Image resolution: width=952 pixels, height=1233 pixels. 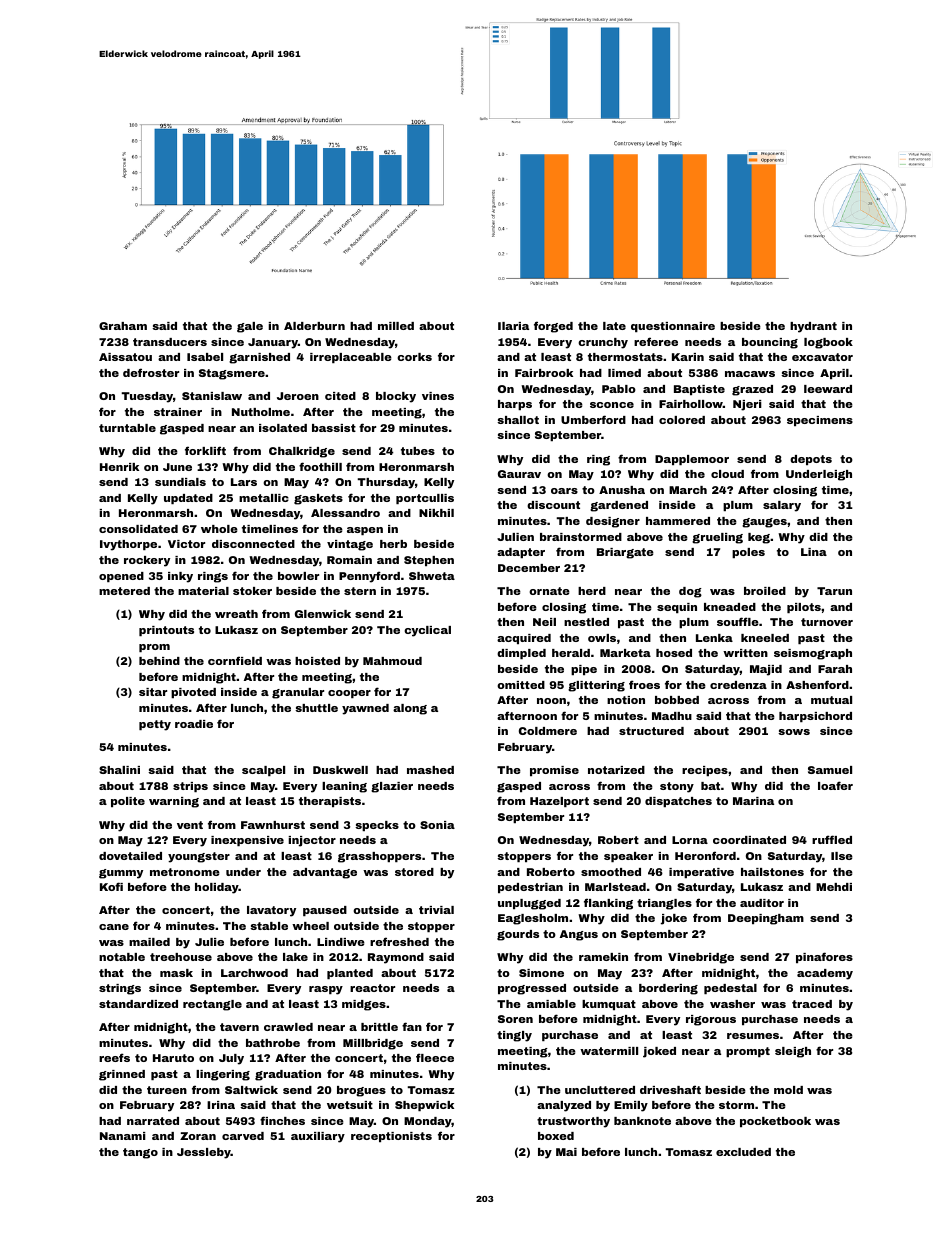 What do you see at coordinates (318, 1137) in the document?
I see `auxiliary` at bounding box center [318, 1137].
